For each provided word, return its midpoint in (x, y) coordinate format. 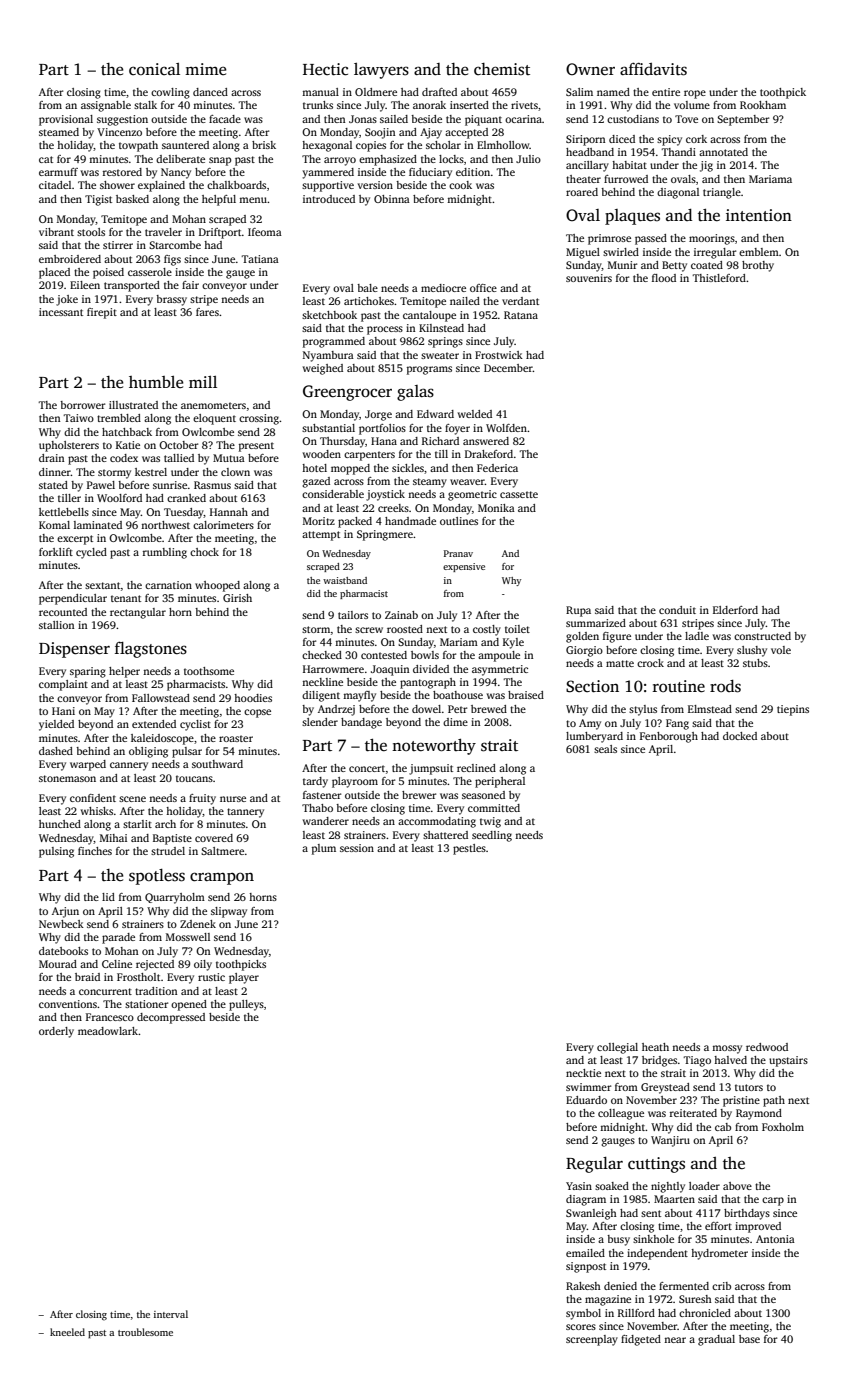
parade (118, 938)
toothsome (209, 671)
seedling (492, 836)
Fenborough (669, 737)
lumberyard (594, 737)
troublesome (145, 1332)
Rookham (763, 105)
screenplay (592, 1340)
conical (154, 69)
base (749, 1339)
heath (655, 1047)
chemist (502, 69)
